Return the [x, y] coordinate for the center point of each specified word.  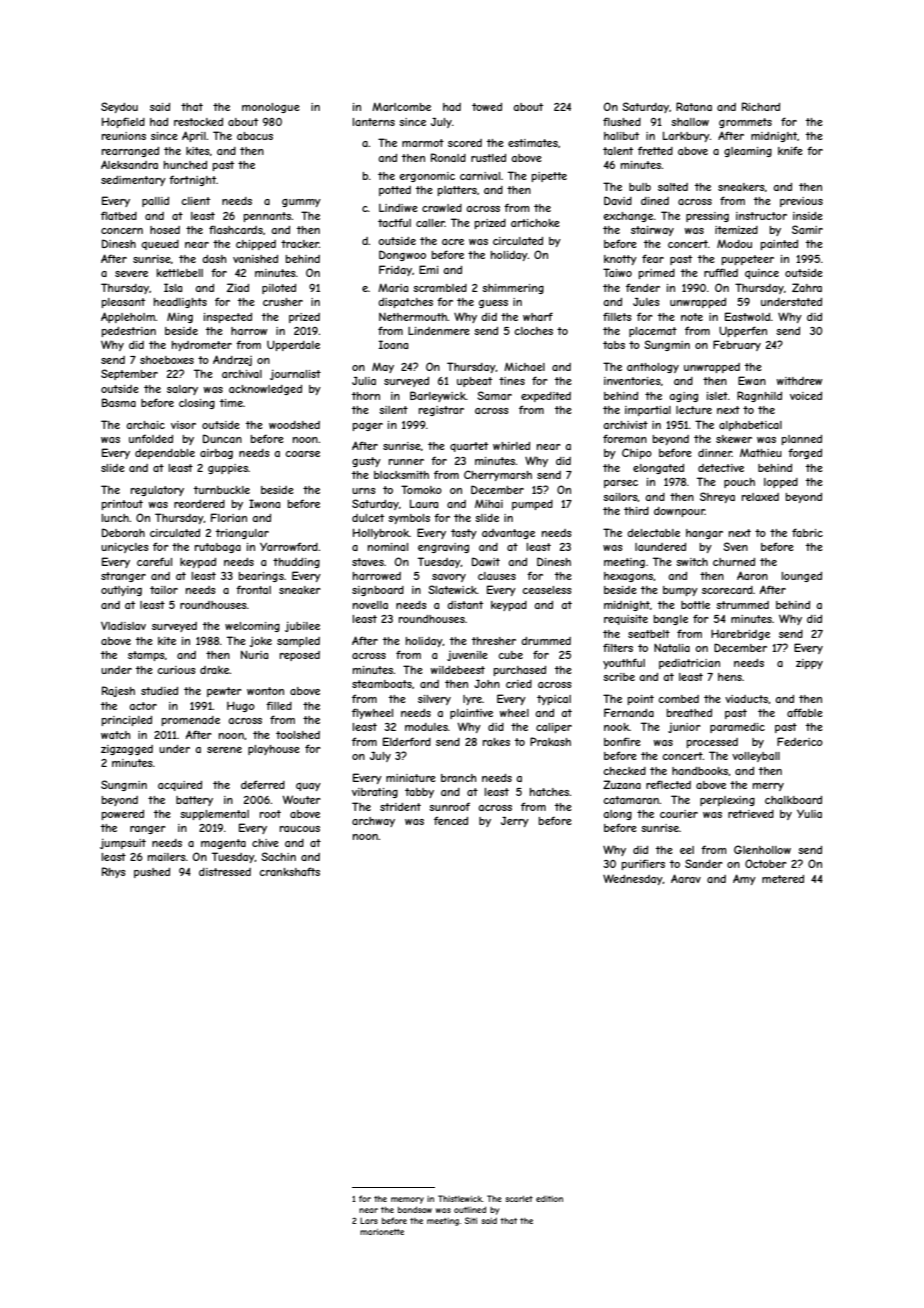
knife [790, 150]
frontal [253, 590]
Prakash [550, 741]
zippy [809, 664]
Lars [369, 1221]
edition [549, 1198]
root [270, 814]
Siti [471, 1220]
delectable [653, 533]
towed [487, 107]
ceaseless [547, 590]
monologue [271, 108]
